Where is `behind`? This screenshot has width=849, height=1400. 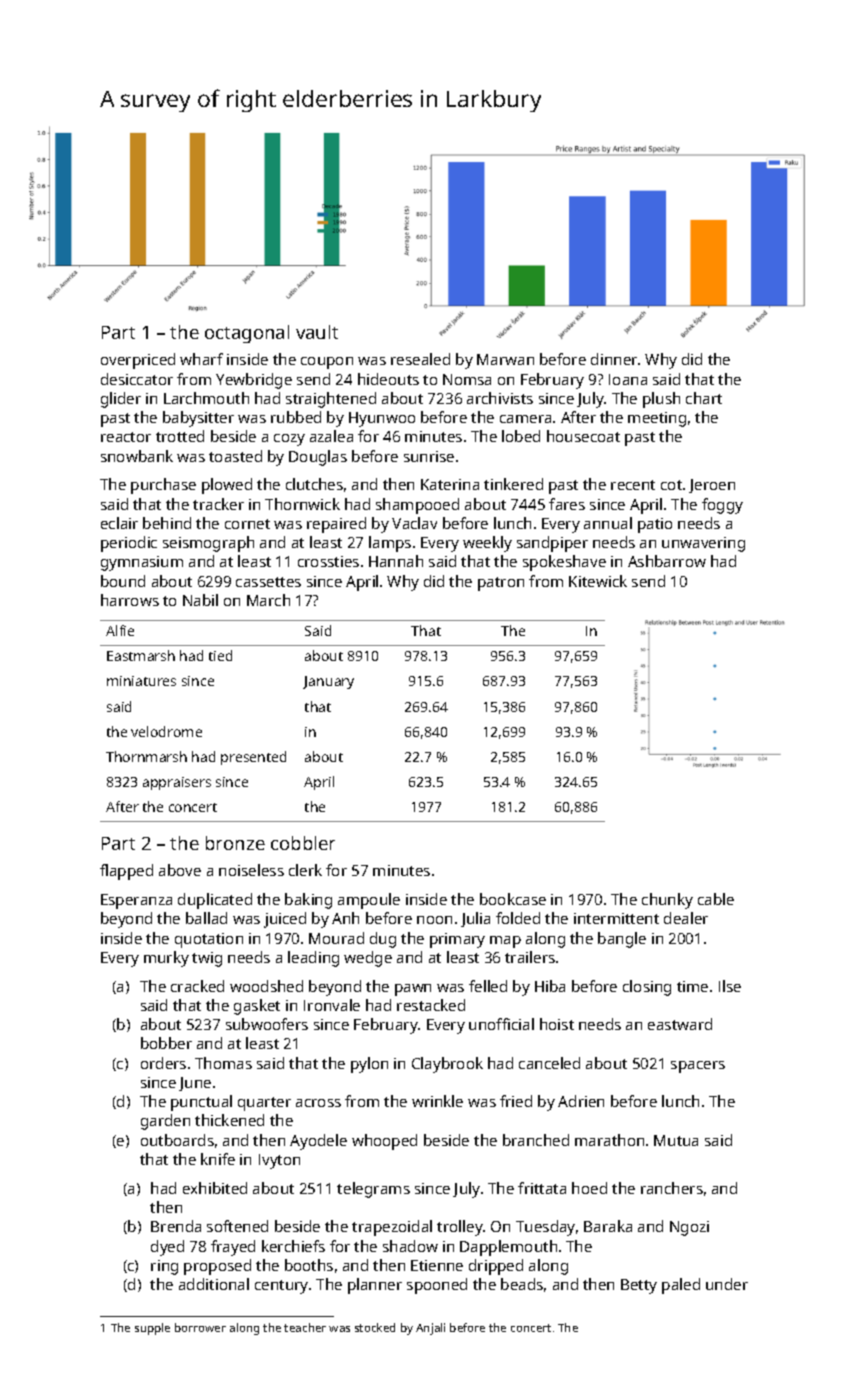
behind is located at coordinates (167, 523).
